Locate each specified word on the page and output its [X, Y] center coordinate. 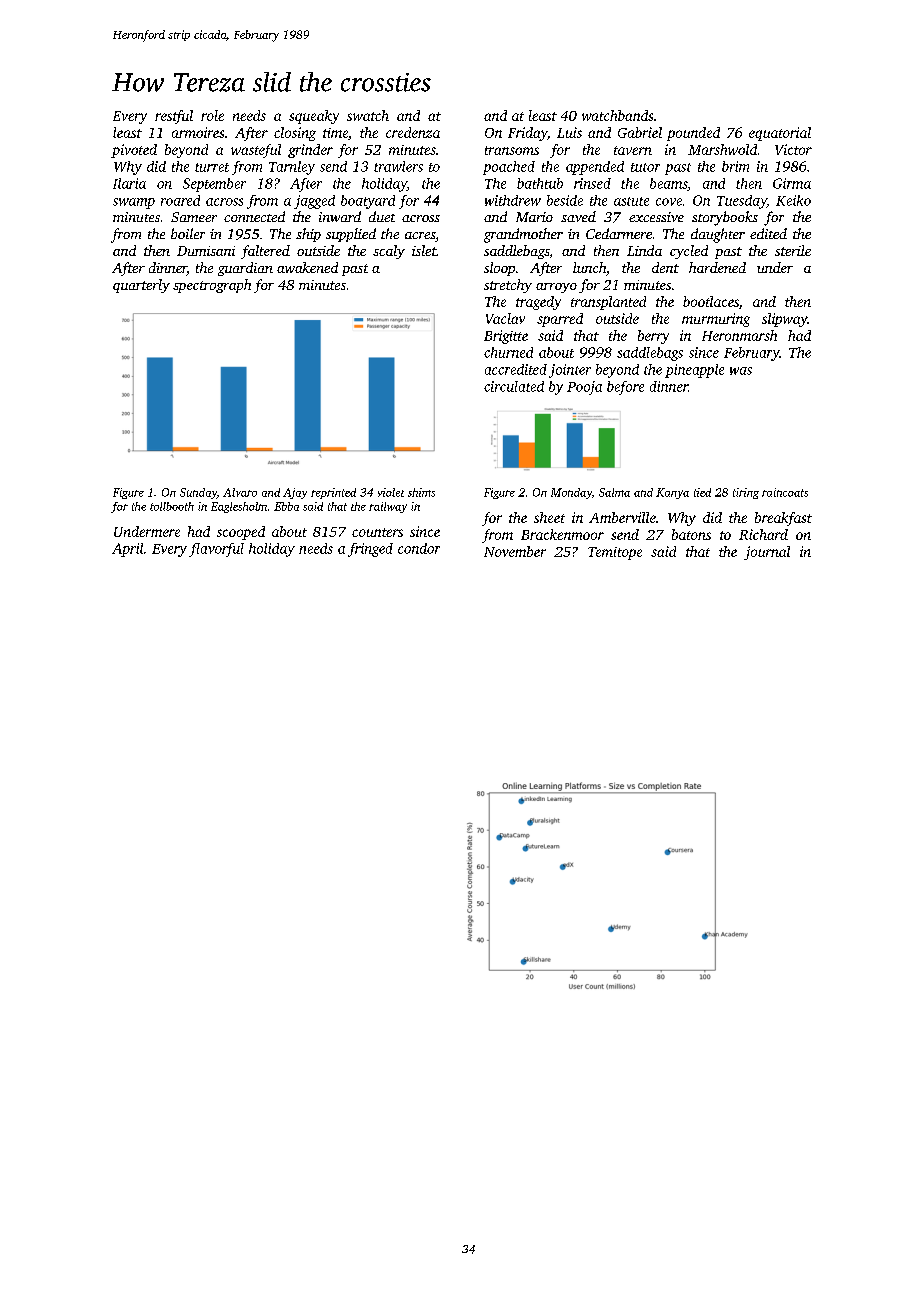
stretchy [508, 286]
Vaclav [505, 318]
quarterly [141, 286]
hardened [717, 267]
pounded [693, 134]
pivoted [134, 151]
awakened [307, 267]
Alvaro [240, 492]
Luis [569, 132]
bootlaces [711, 301]
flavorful [216, 550]
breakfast [783, 519]
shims [421, 492]
